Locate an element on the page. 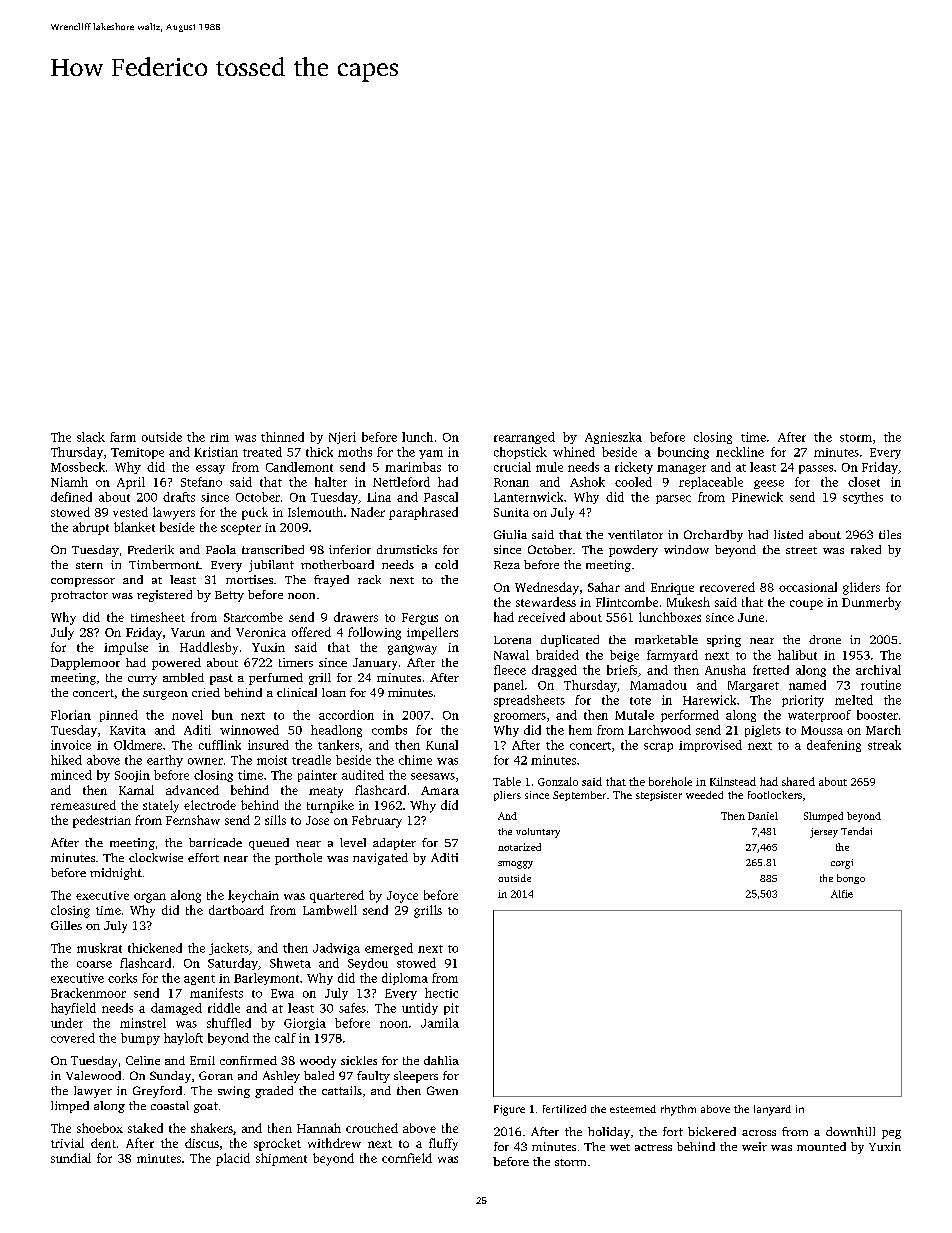  Njeri is located at coordinates (342, 438).
